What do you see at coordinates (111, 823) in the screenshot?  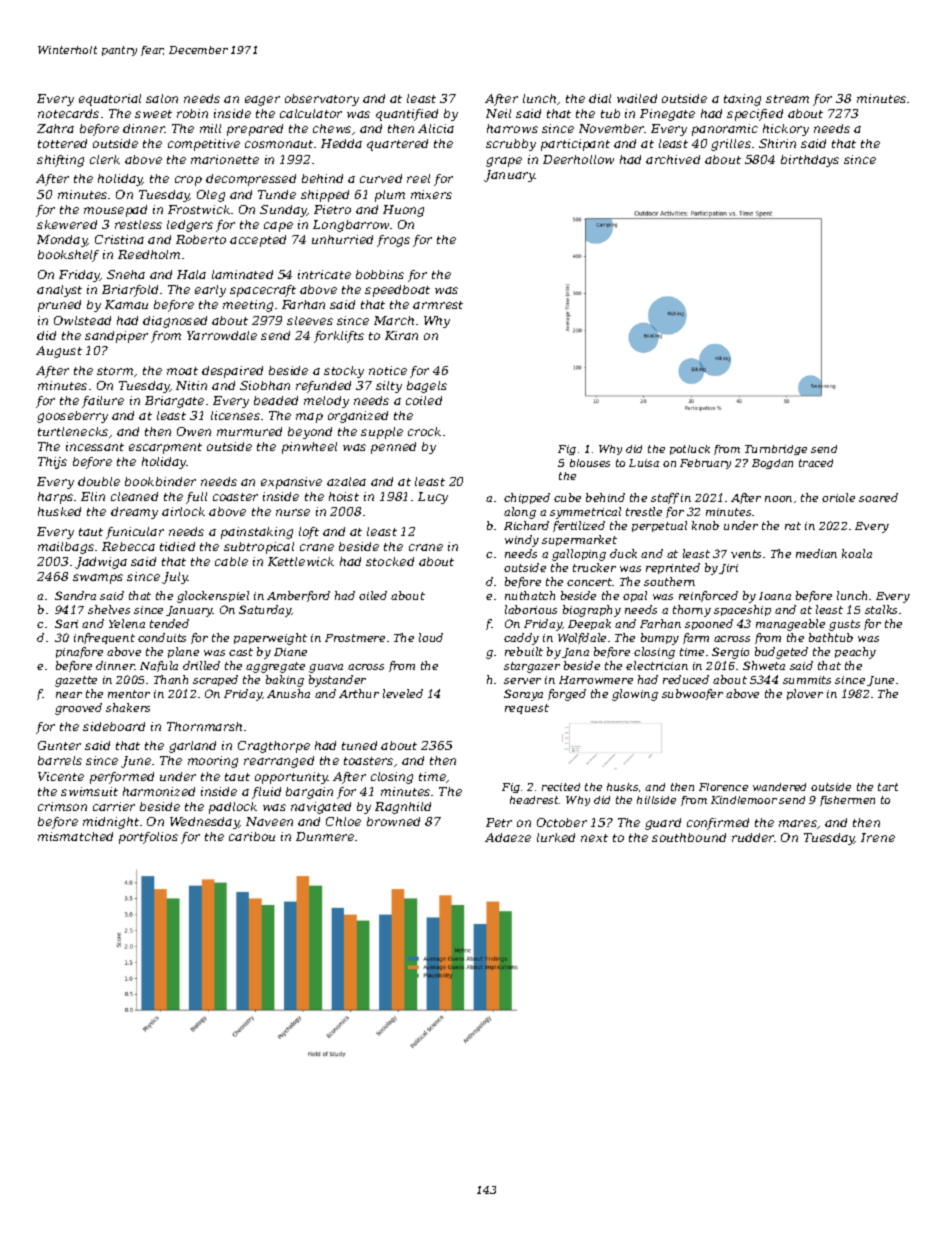 I see `midnight` at bounding box center [111, 823].
